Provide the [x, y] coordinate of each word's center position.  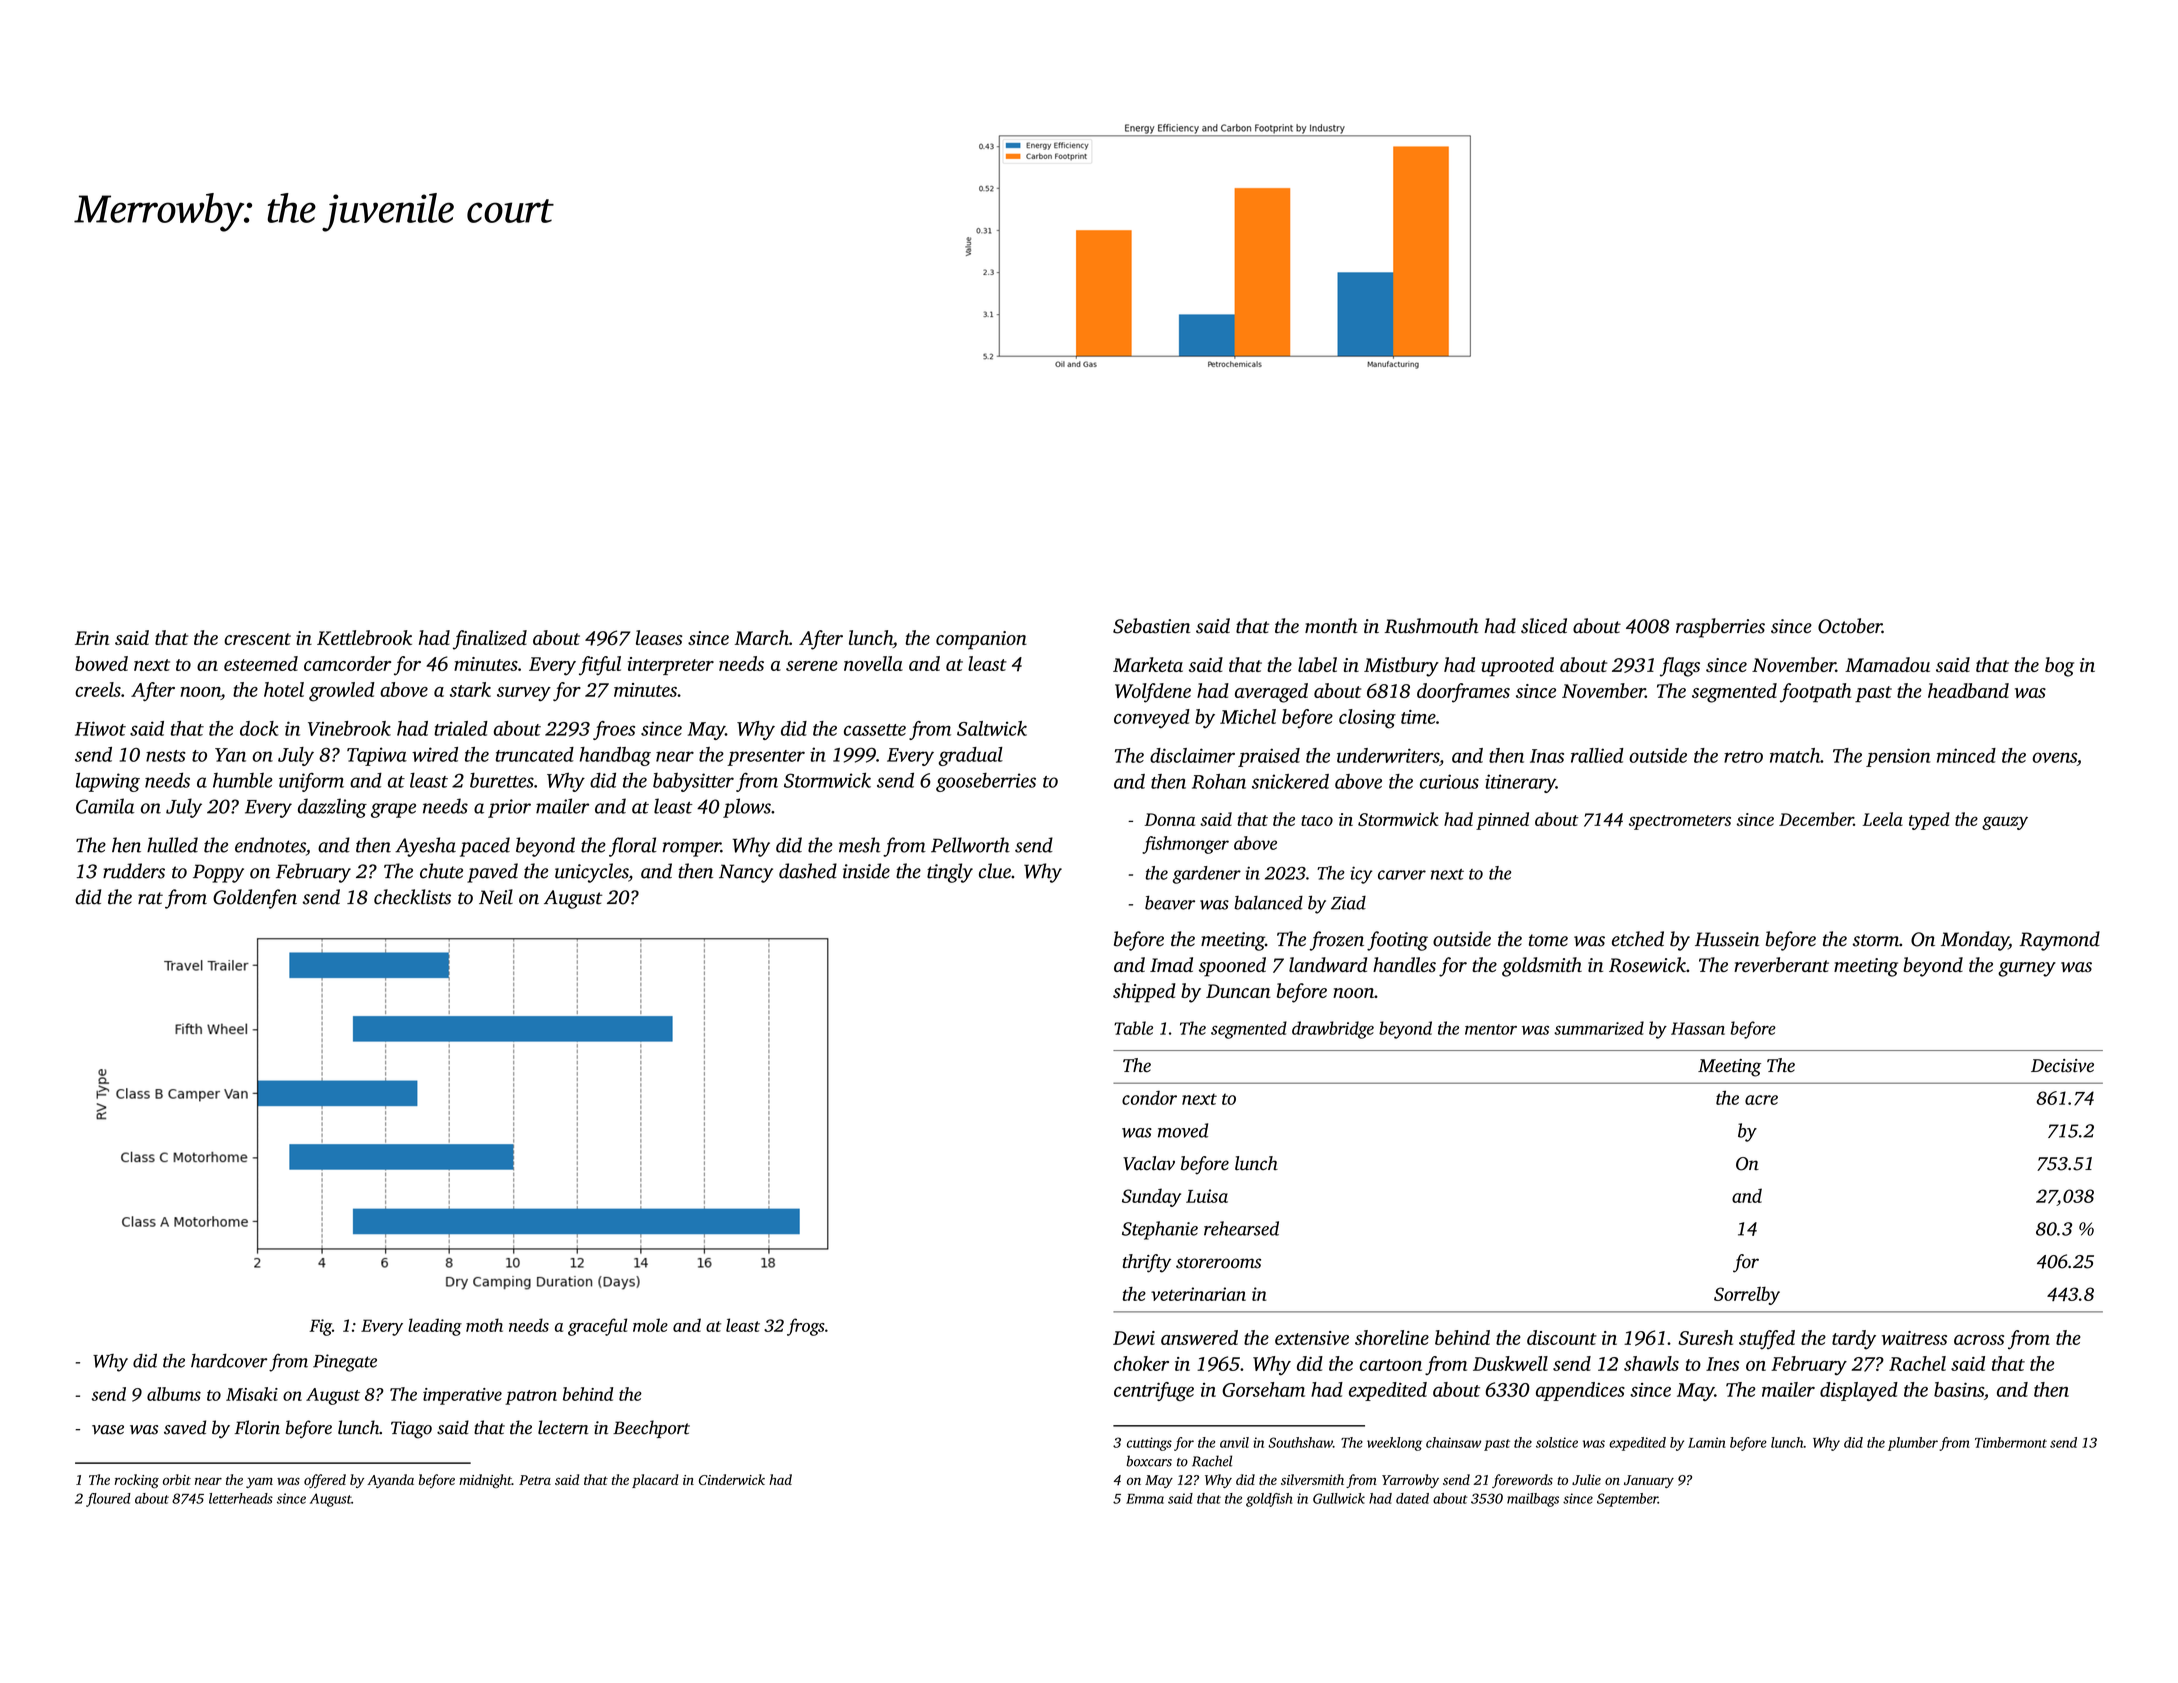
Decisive [2062, 1066]
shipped [1144, 993]
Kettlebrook [364, 637]
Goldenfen [255, 899]
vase [108, 1430]
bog [2059, 667]
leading [435, 1327]
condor [1149, 1098]
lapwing [108, 782]
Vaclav [1149, 1163]
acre [1761, 1100]
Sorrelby [1747, 1296]
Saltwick [992, 728]
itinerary [1520, 783]
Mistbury [1401, 667]
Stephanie [1160, 1230]
